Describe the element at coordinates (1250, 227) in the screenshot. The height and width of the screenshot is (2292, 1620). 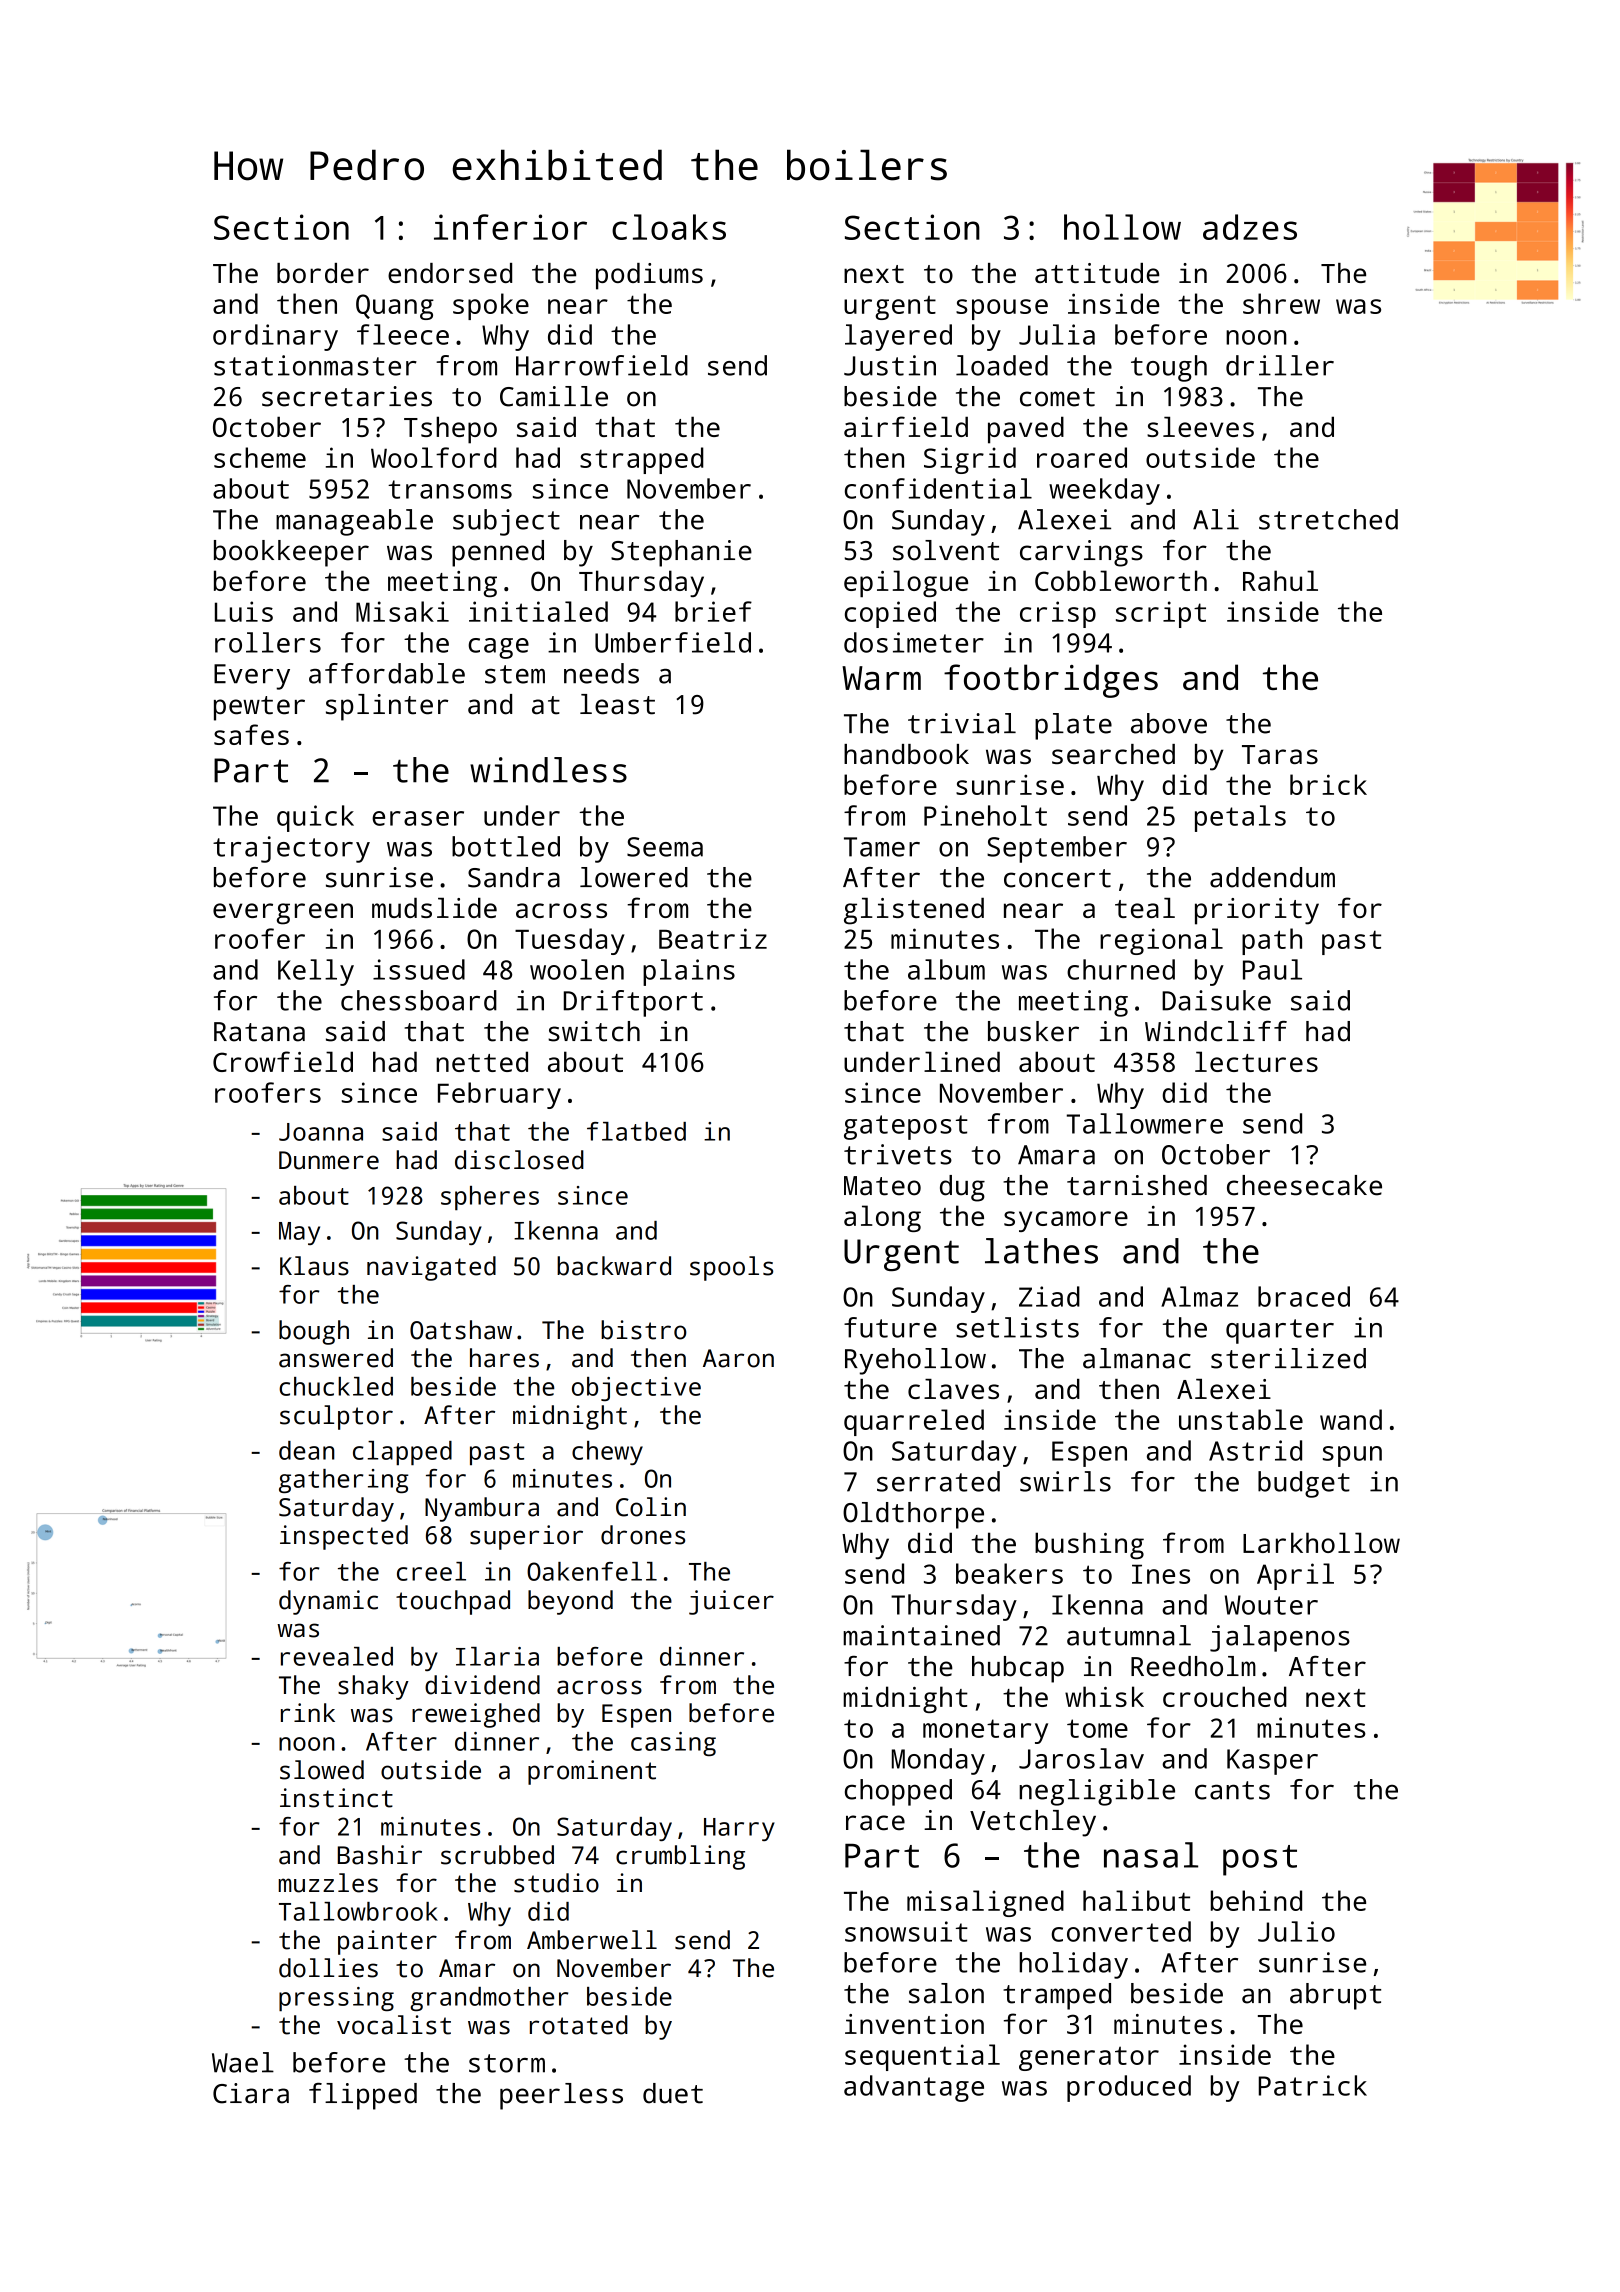
I see `adzes` at that location.
